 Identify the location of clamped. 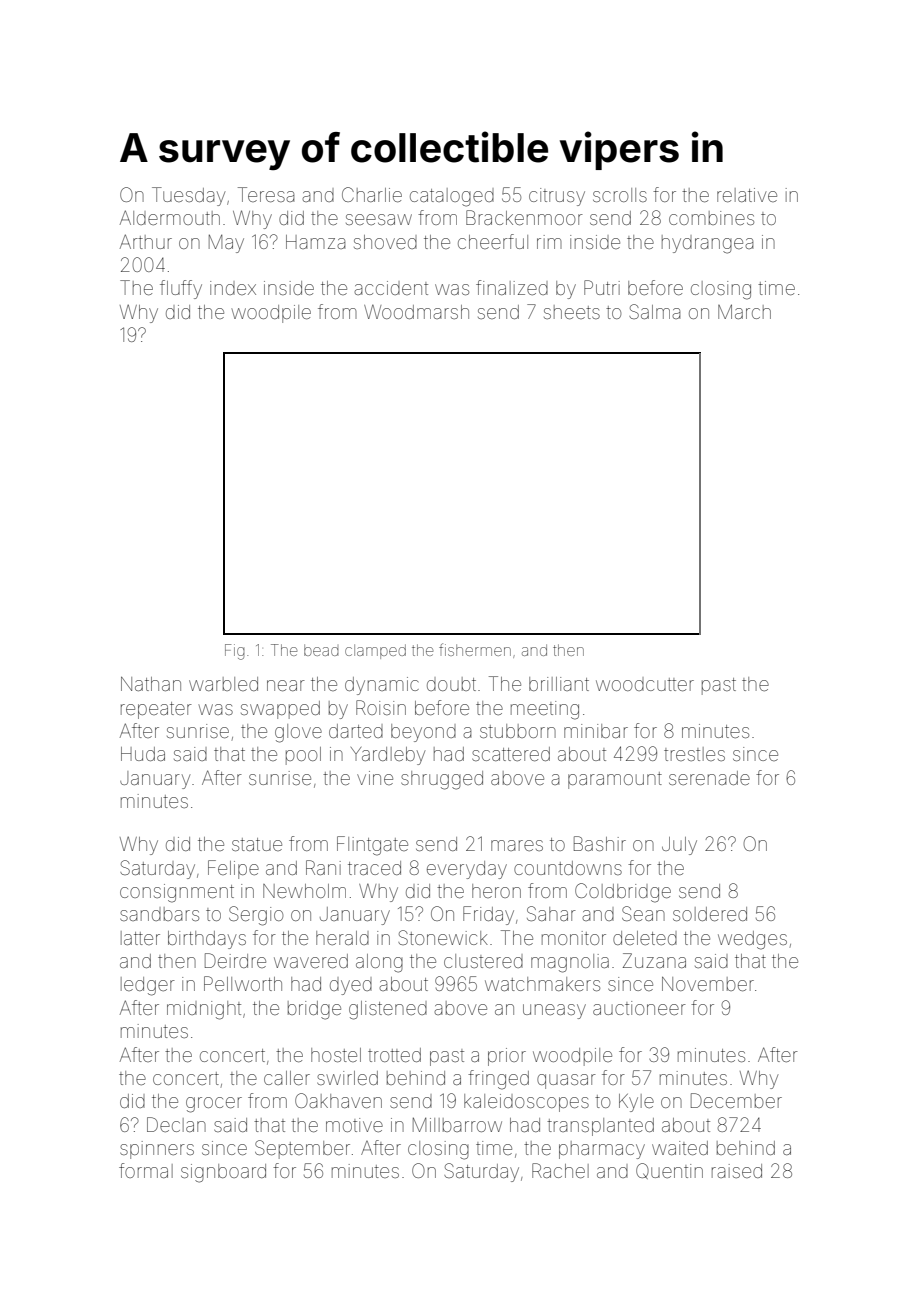
(375, 651).
